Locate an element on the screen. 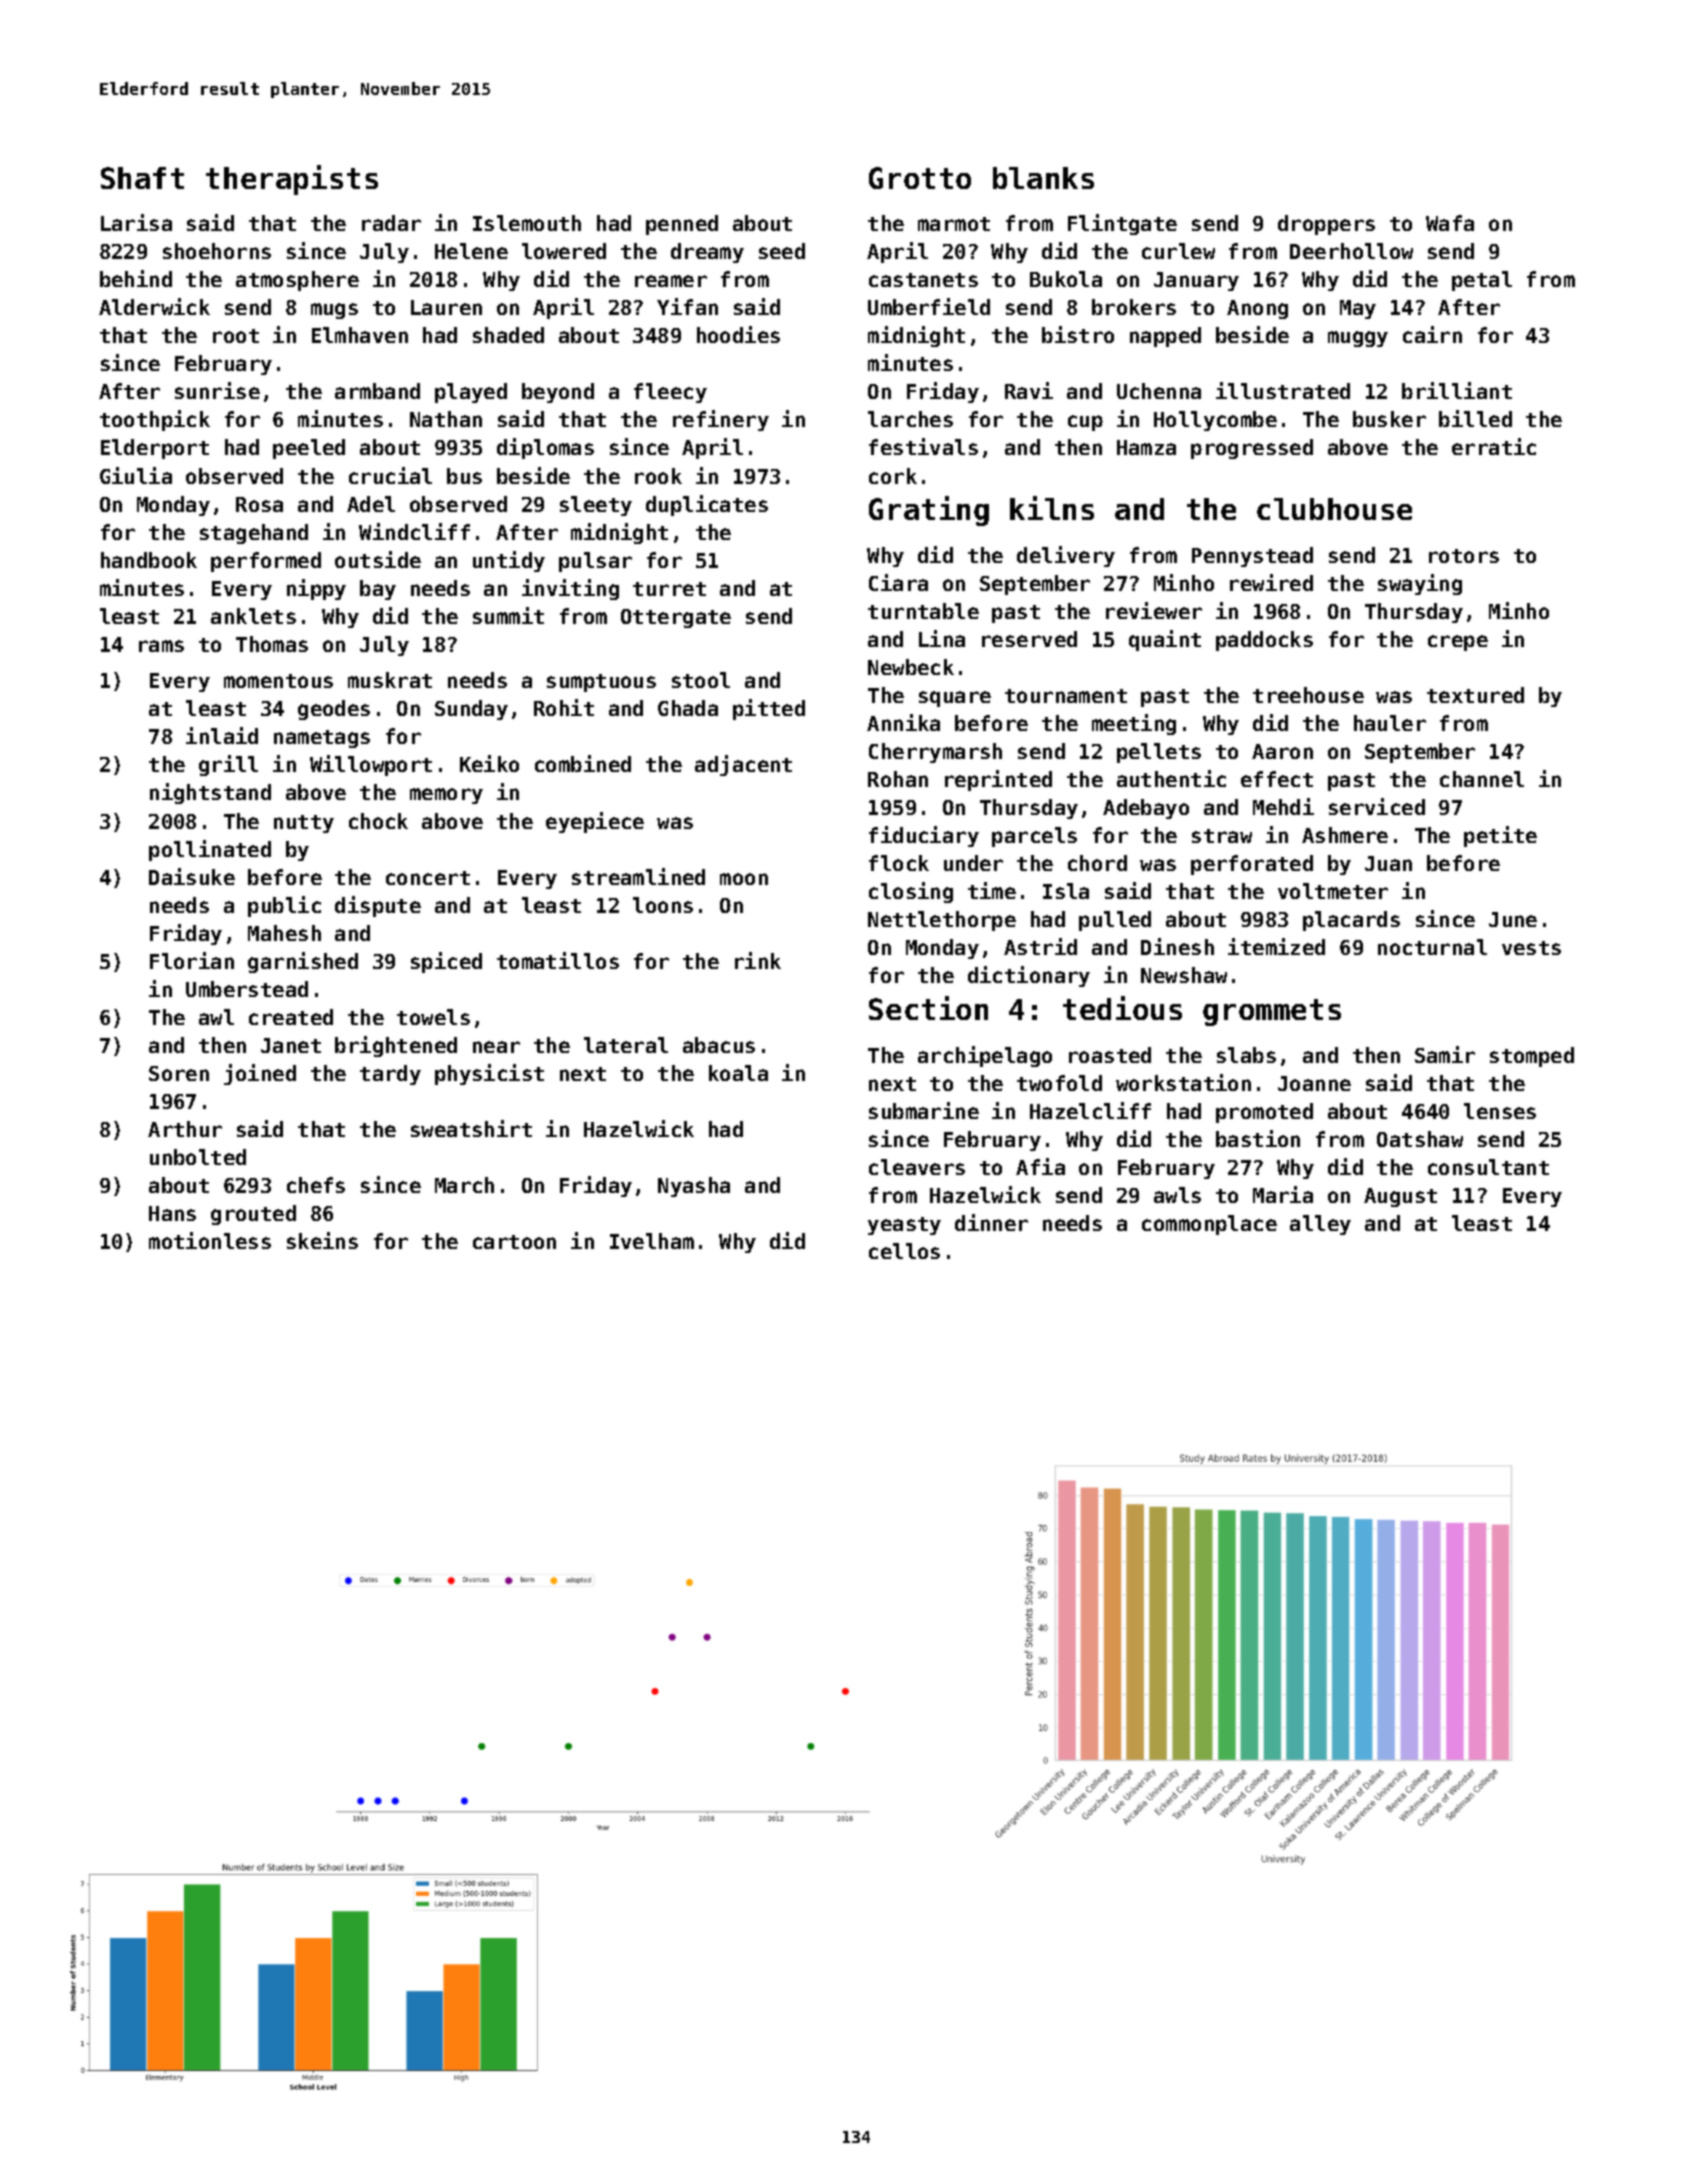  cellos is located at coordinates (904, 1251).
